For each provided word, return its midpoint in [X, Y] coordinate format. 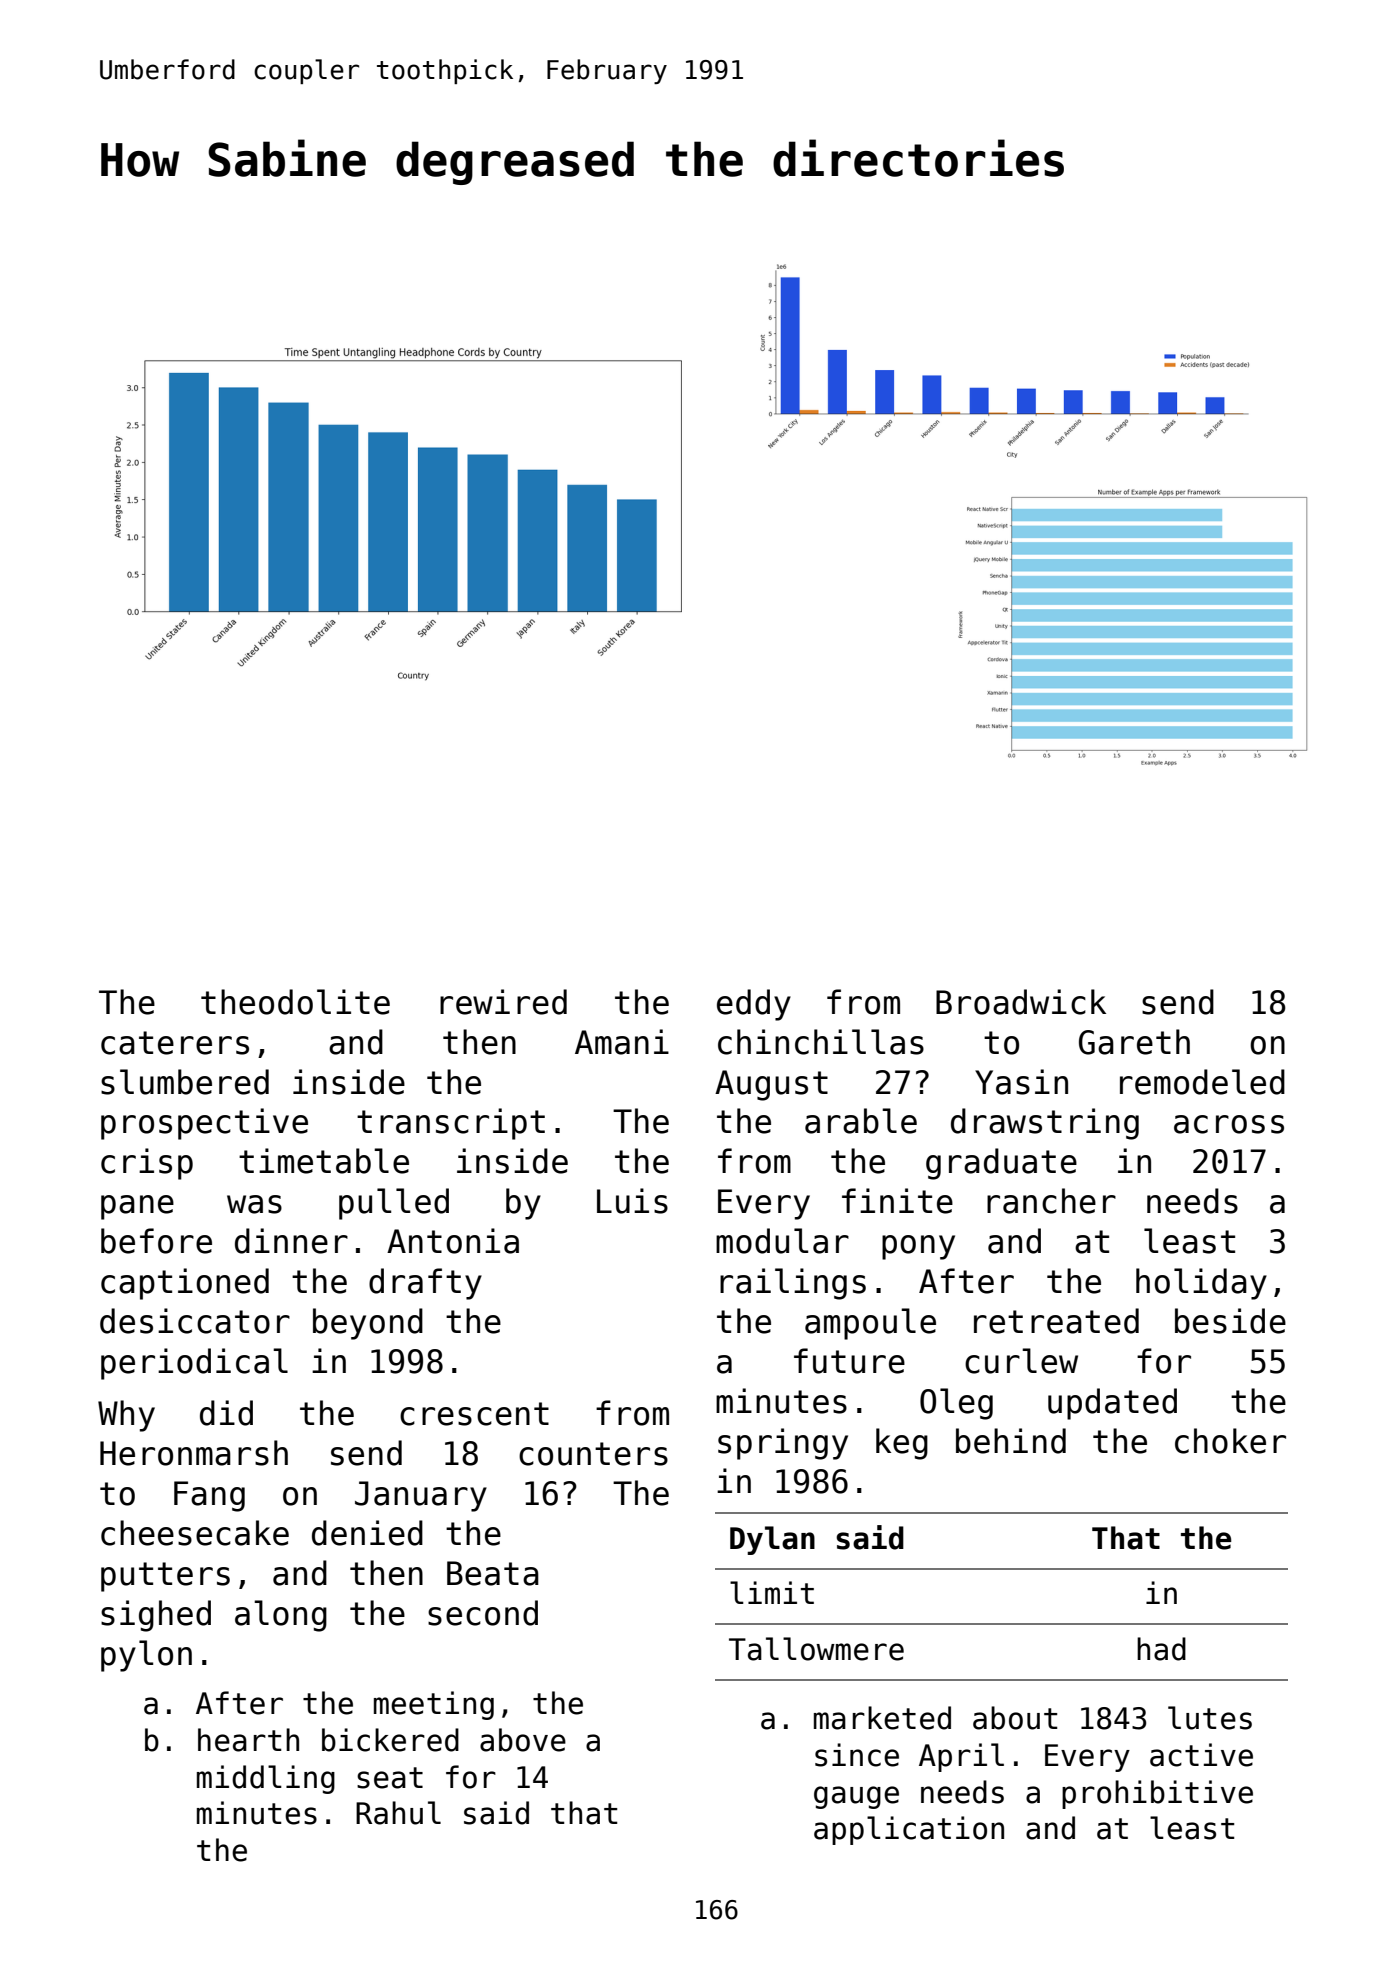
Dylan [772, 1540]
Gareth [1134, 1042]
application [909, 1830]
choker [1230, 1441]
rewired [503, 1002]
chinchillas [821, 1042]
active [1201, 1755]
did [226, 1413]
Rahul [398, 1813]
